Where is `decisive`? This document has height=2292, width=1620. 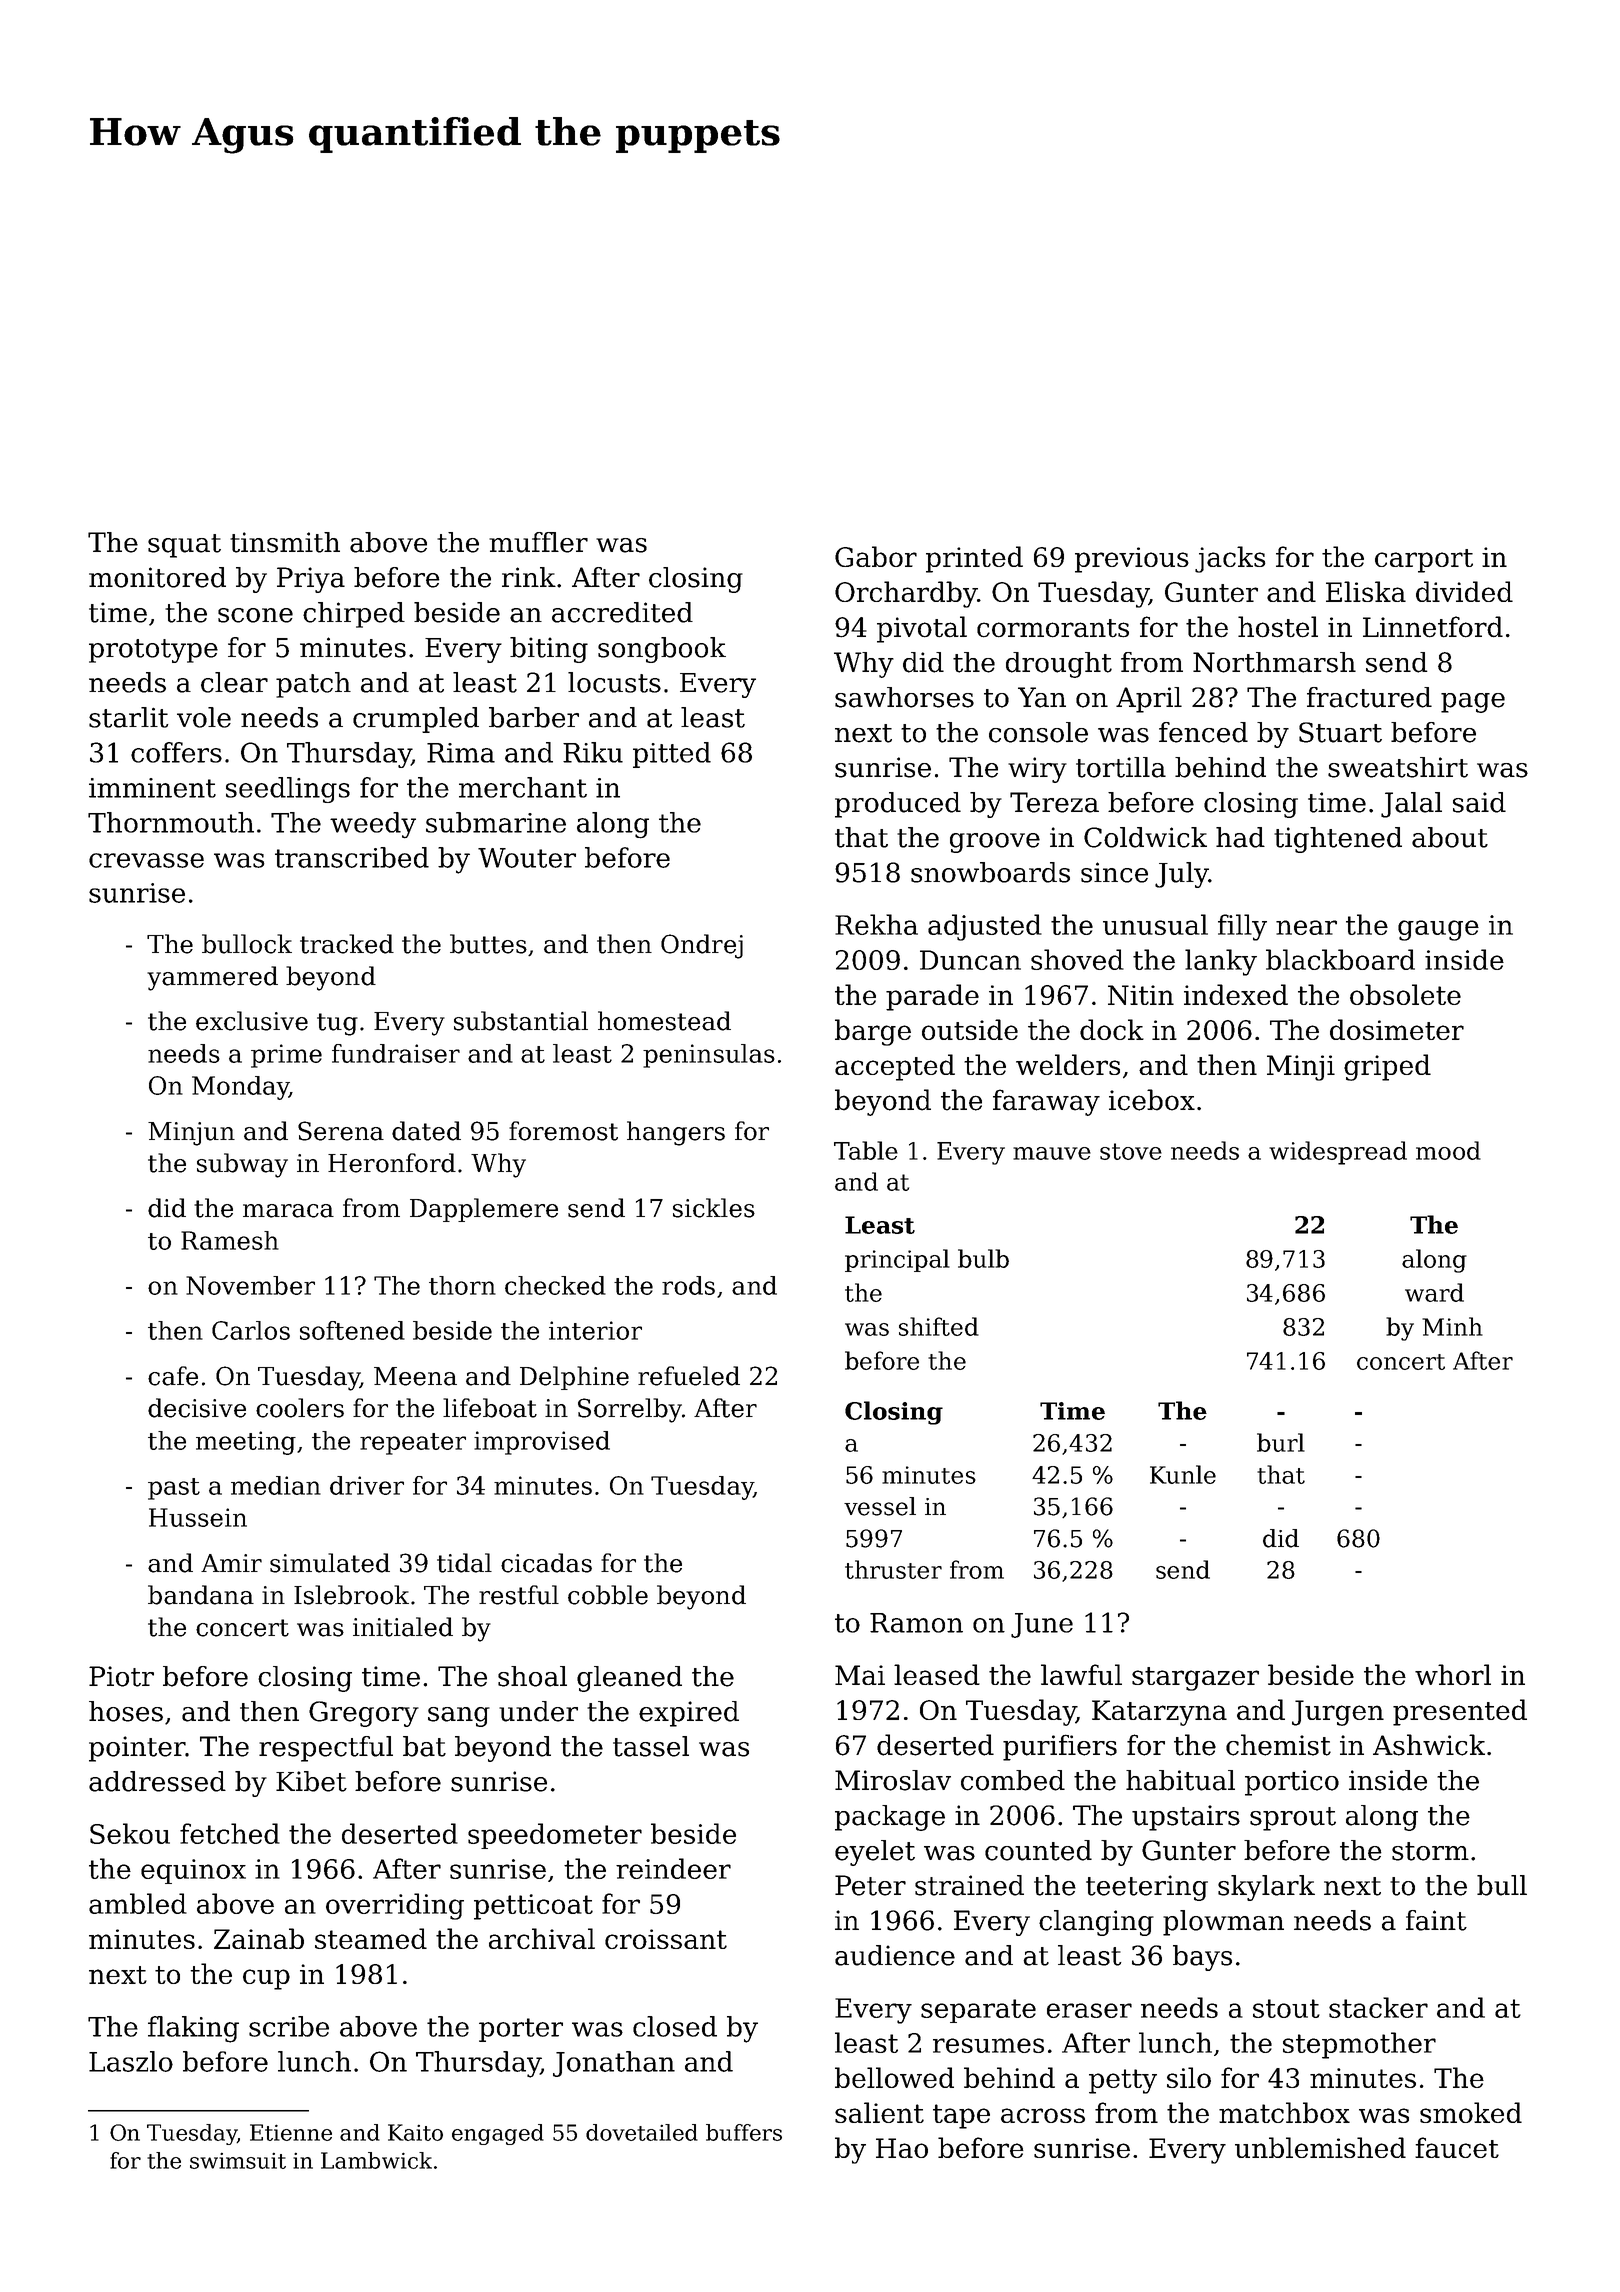
decisive is located at coordinates (197, 1408).
